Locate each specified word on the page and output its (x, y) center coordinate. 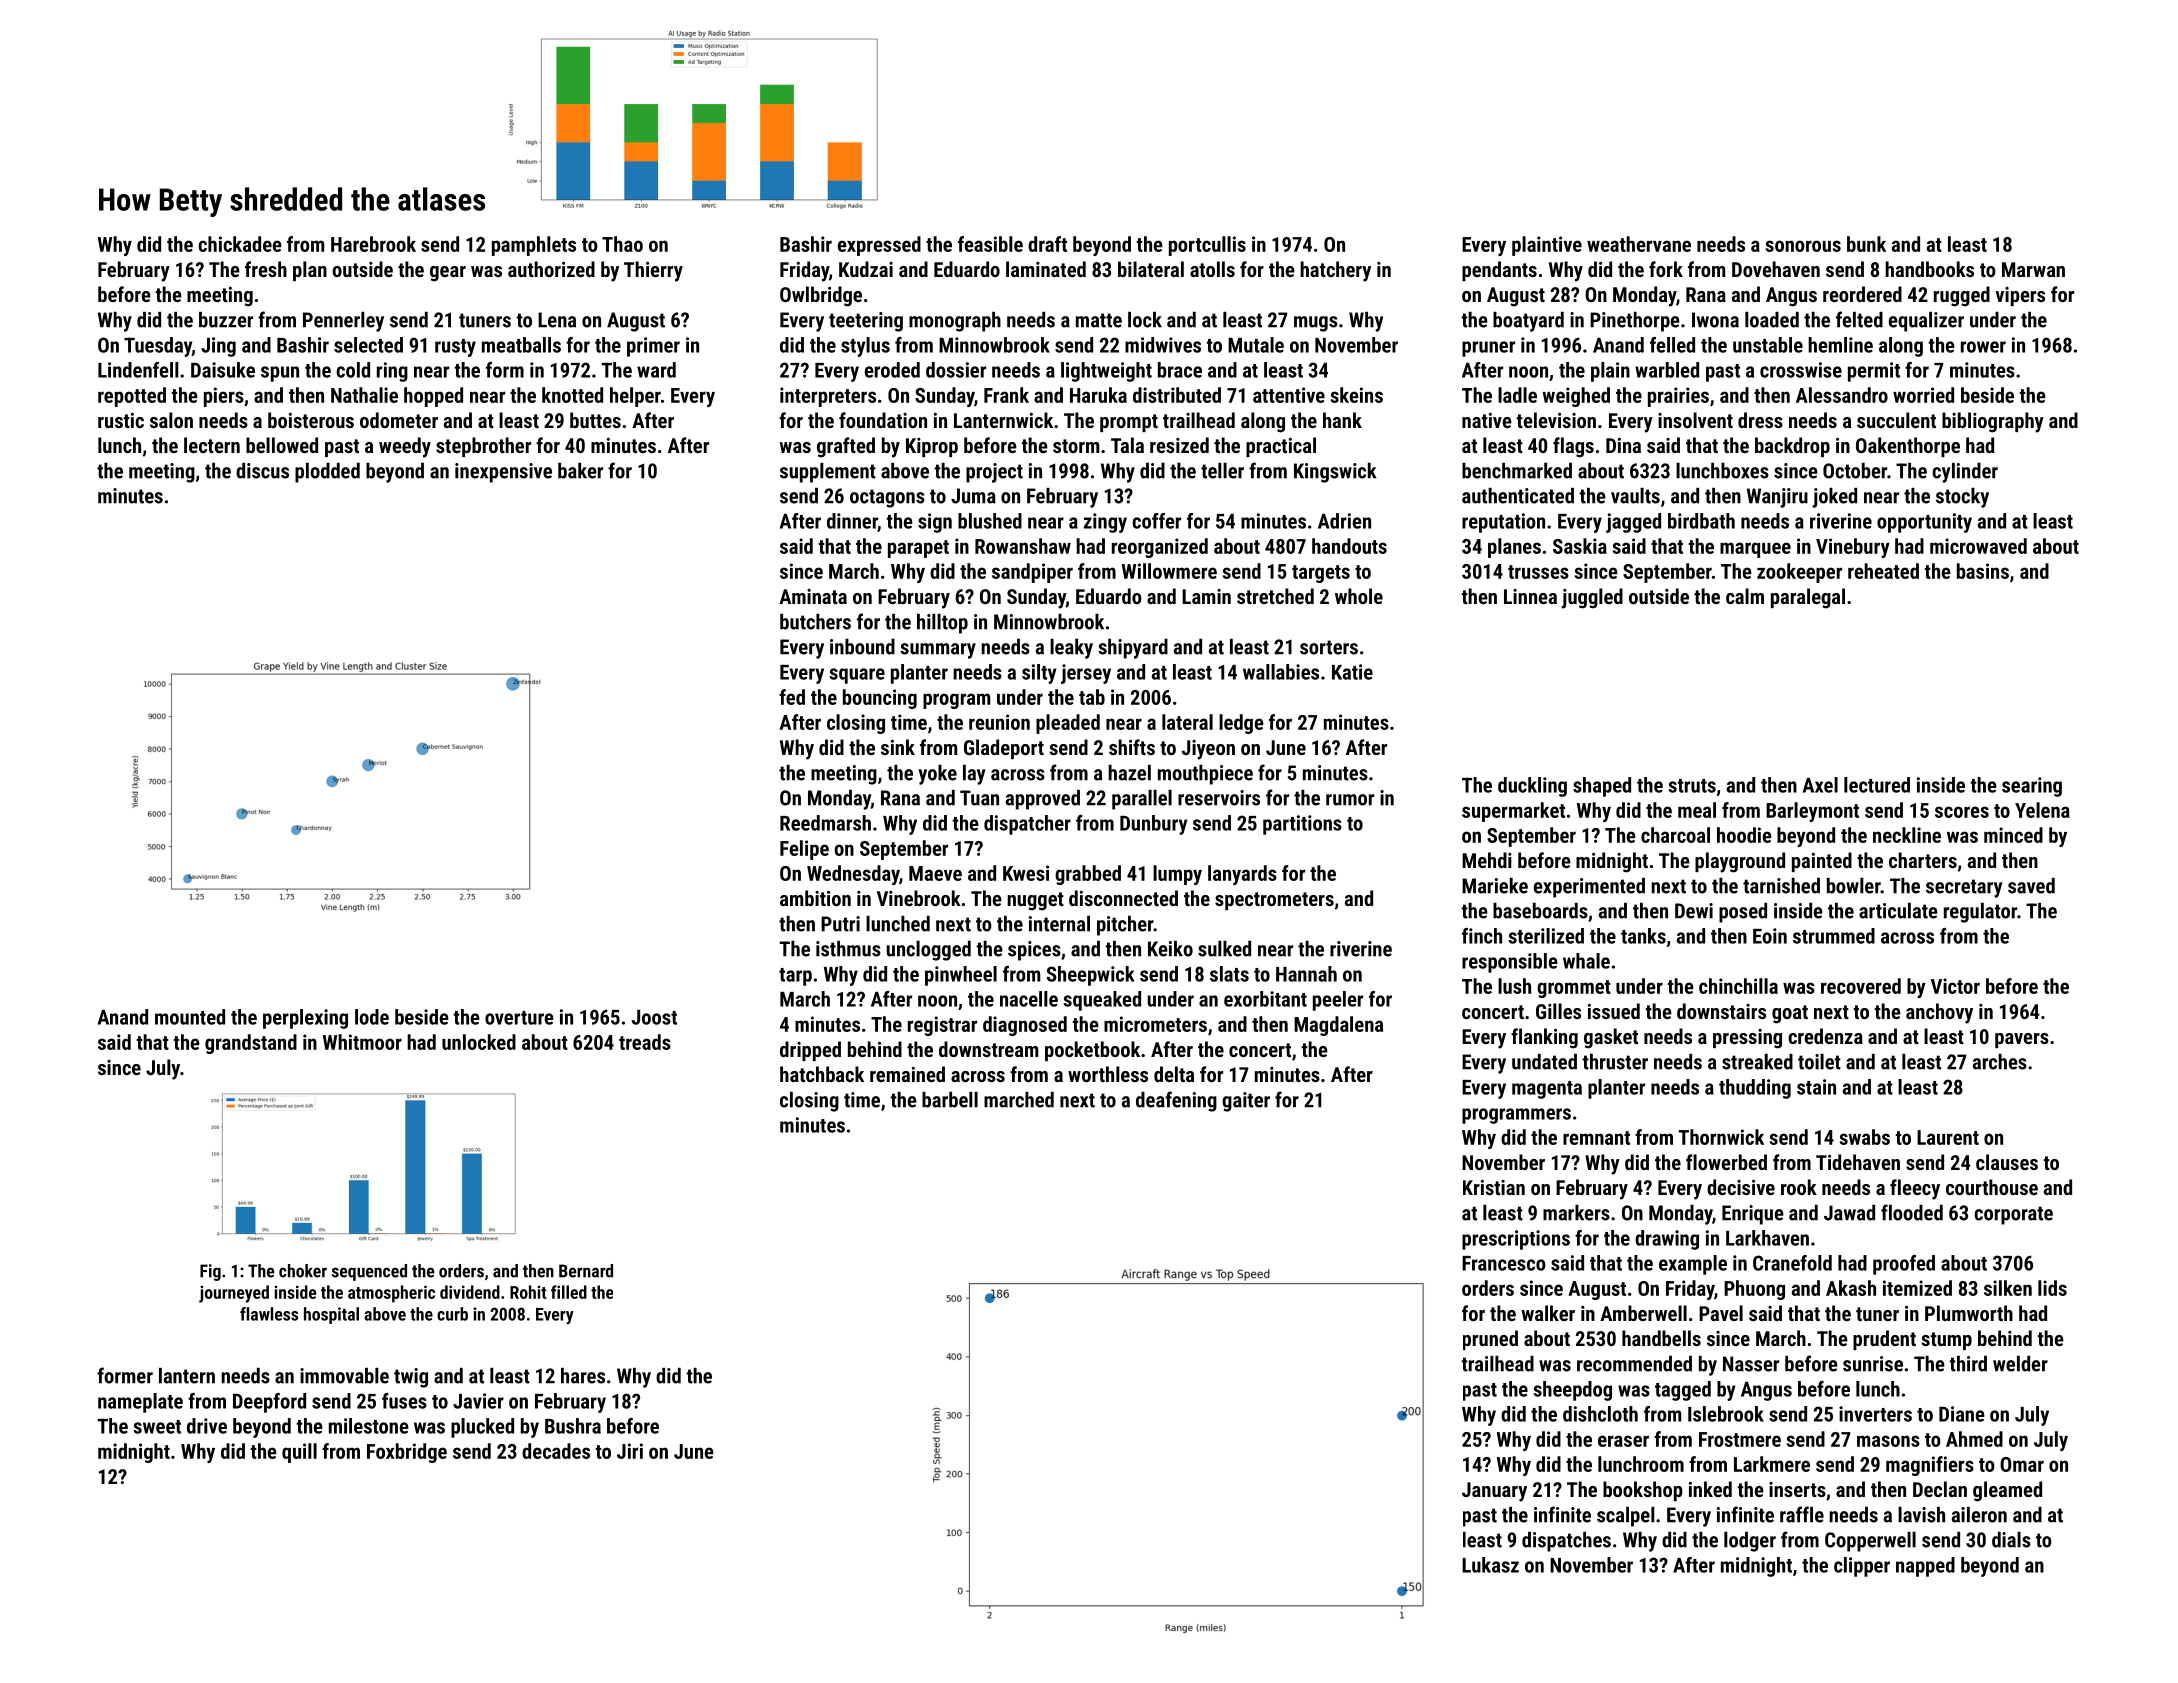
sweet (157, 1427)
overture (519, 1018)
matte (1099, 320)
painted (1822, 862)
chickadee (240, 244)
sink (898, 747)
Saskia (1580, 546)
